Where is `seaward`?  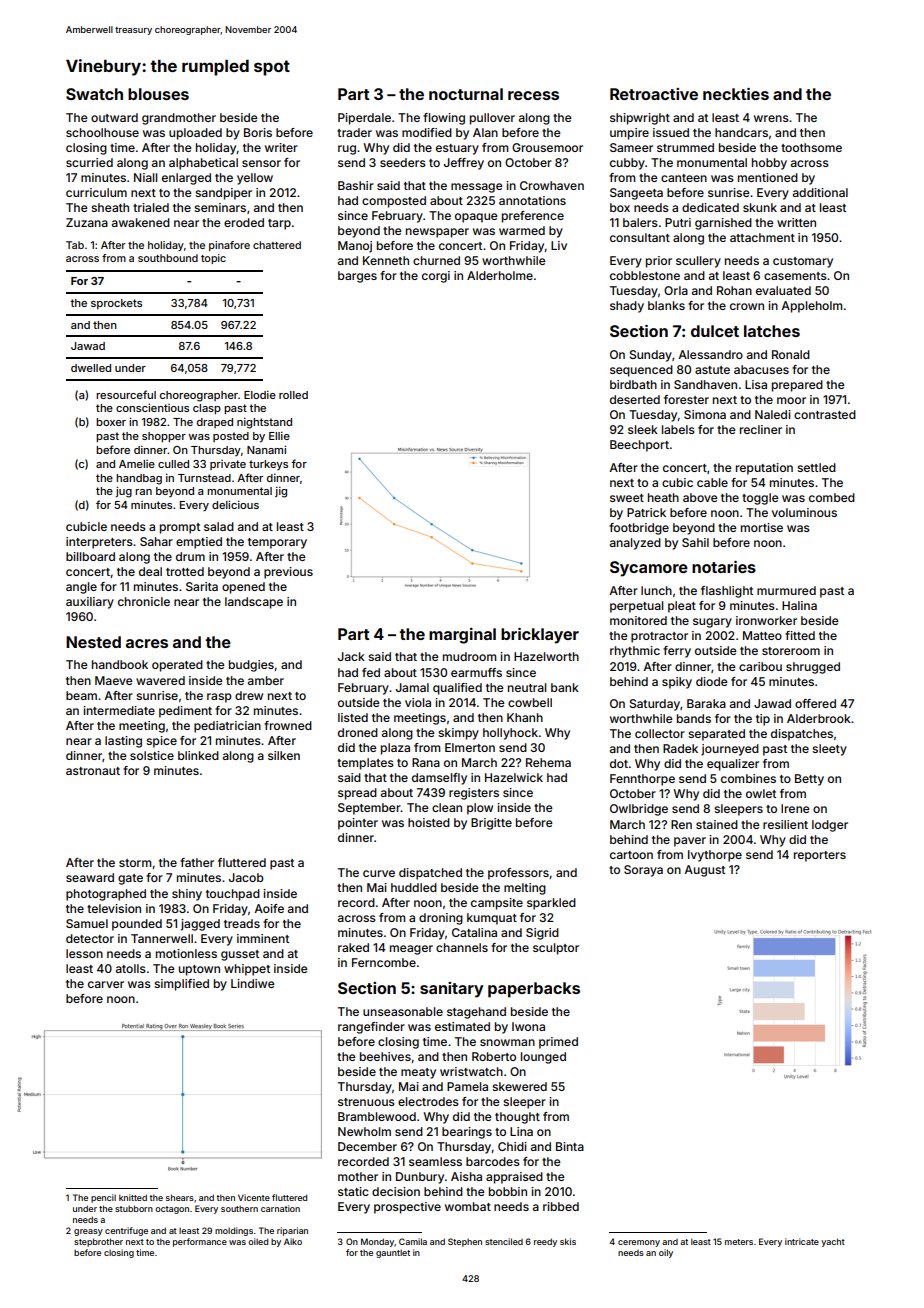 seaward is located at coordinates (90, 877).
